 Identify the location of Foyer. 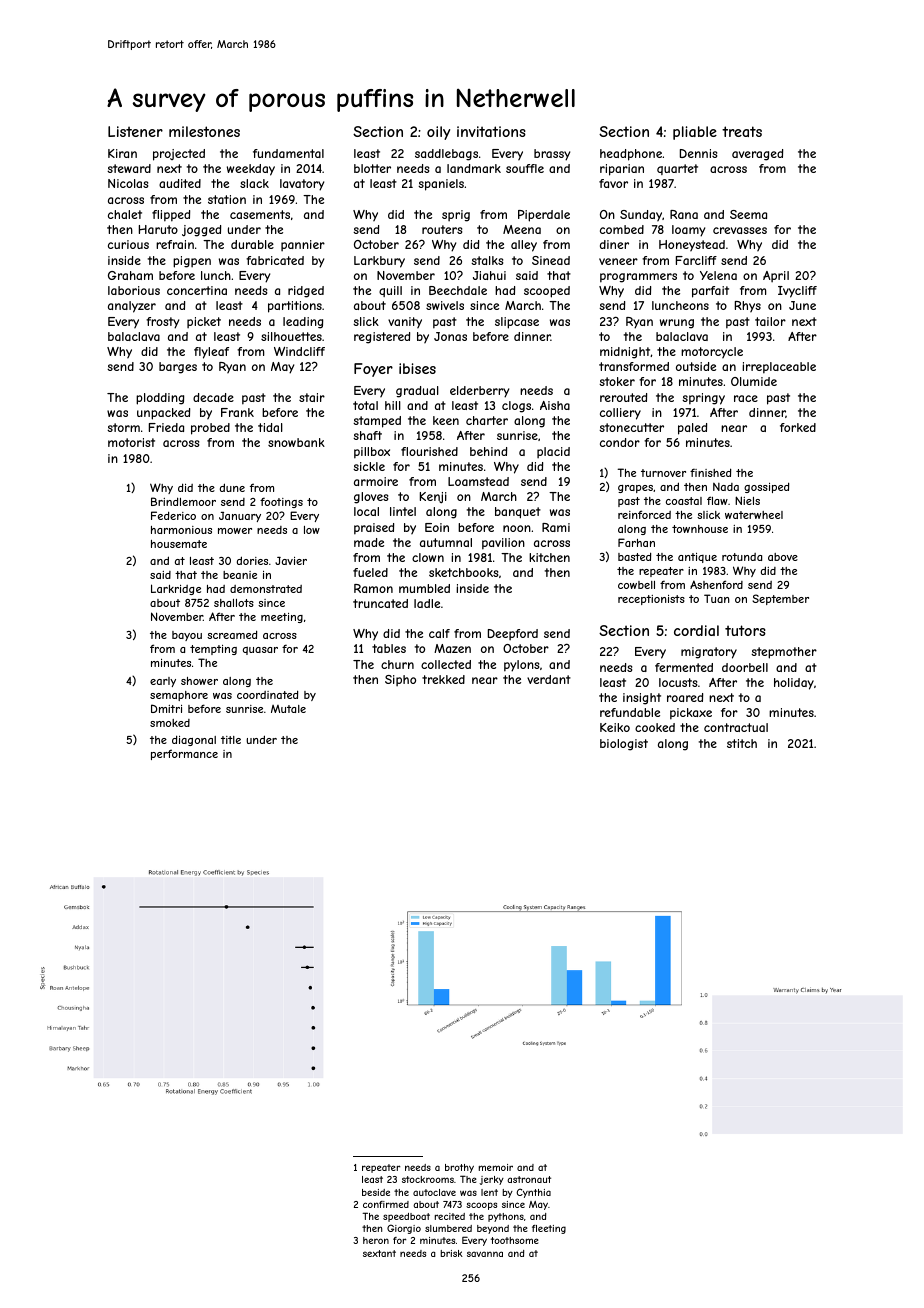
(373, 370).
